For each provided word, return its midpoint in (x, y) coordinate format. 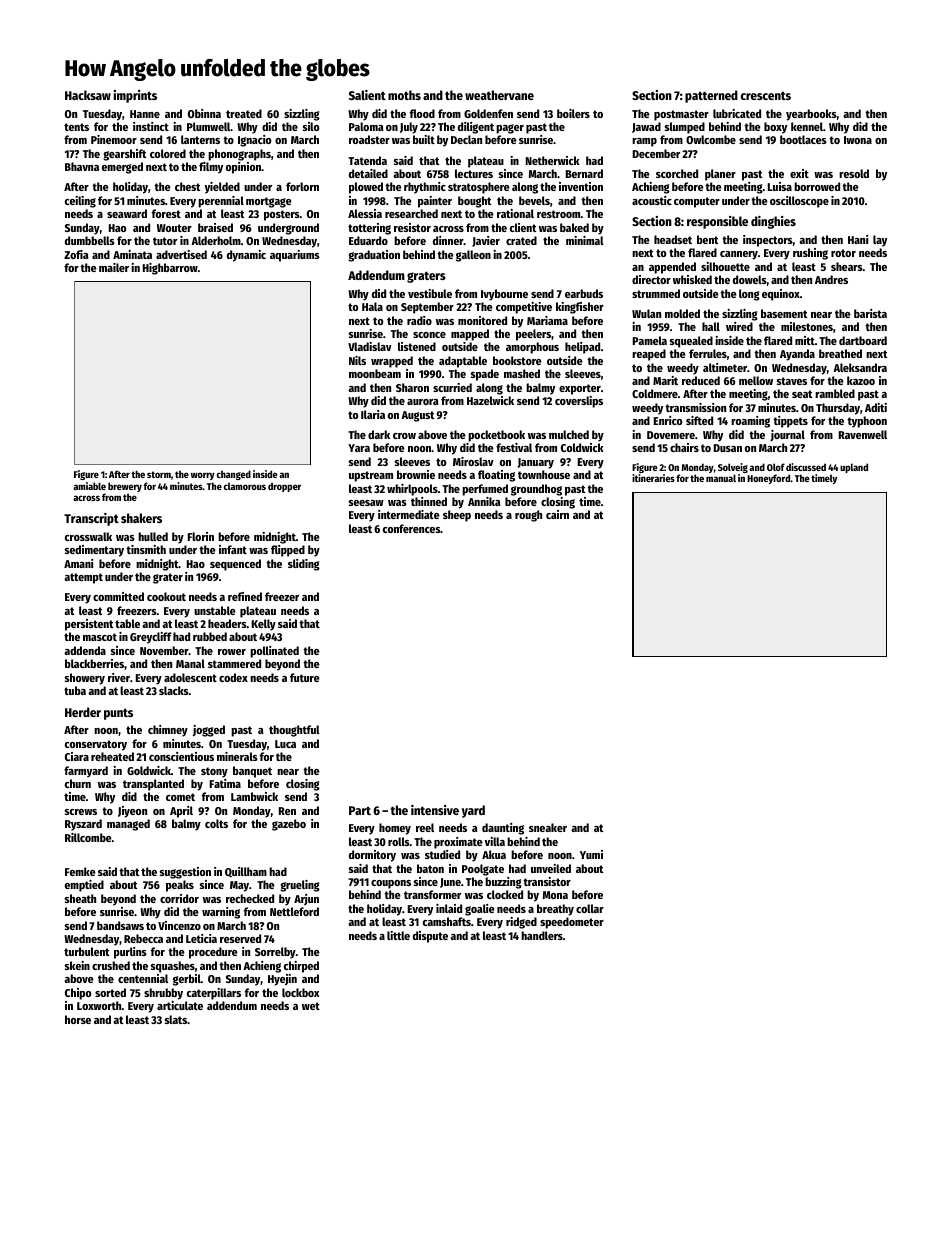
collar (590, 908)
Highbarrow (170, 269)
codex (233, 677)
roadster (369, 139)
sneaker (548, 827)
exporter (580, 389)
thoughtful (294, 731)
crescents (766, 95)
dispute (430, 937)
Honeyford (768, 479)
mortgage (269, 202)
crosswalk (88, 536)
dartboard (863, 340)
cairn (557, 514)
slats (176, 1019)
